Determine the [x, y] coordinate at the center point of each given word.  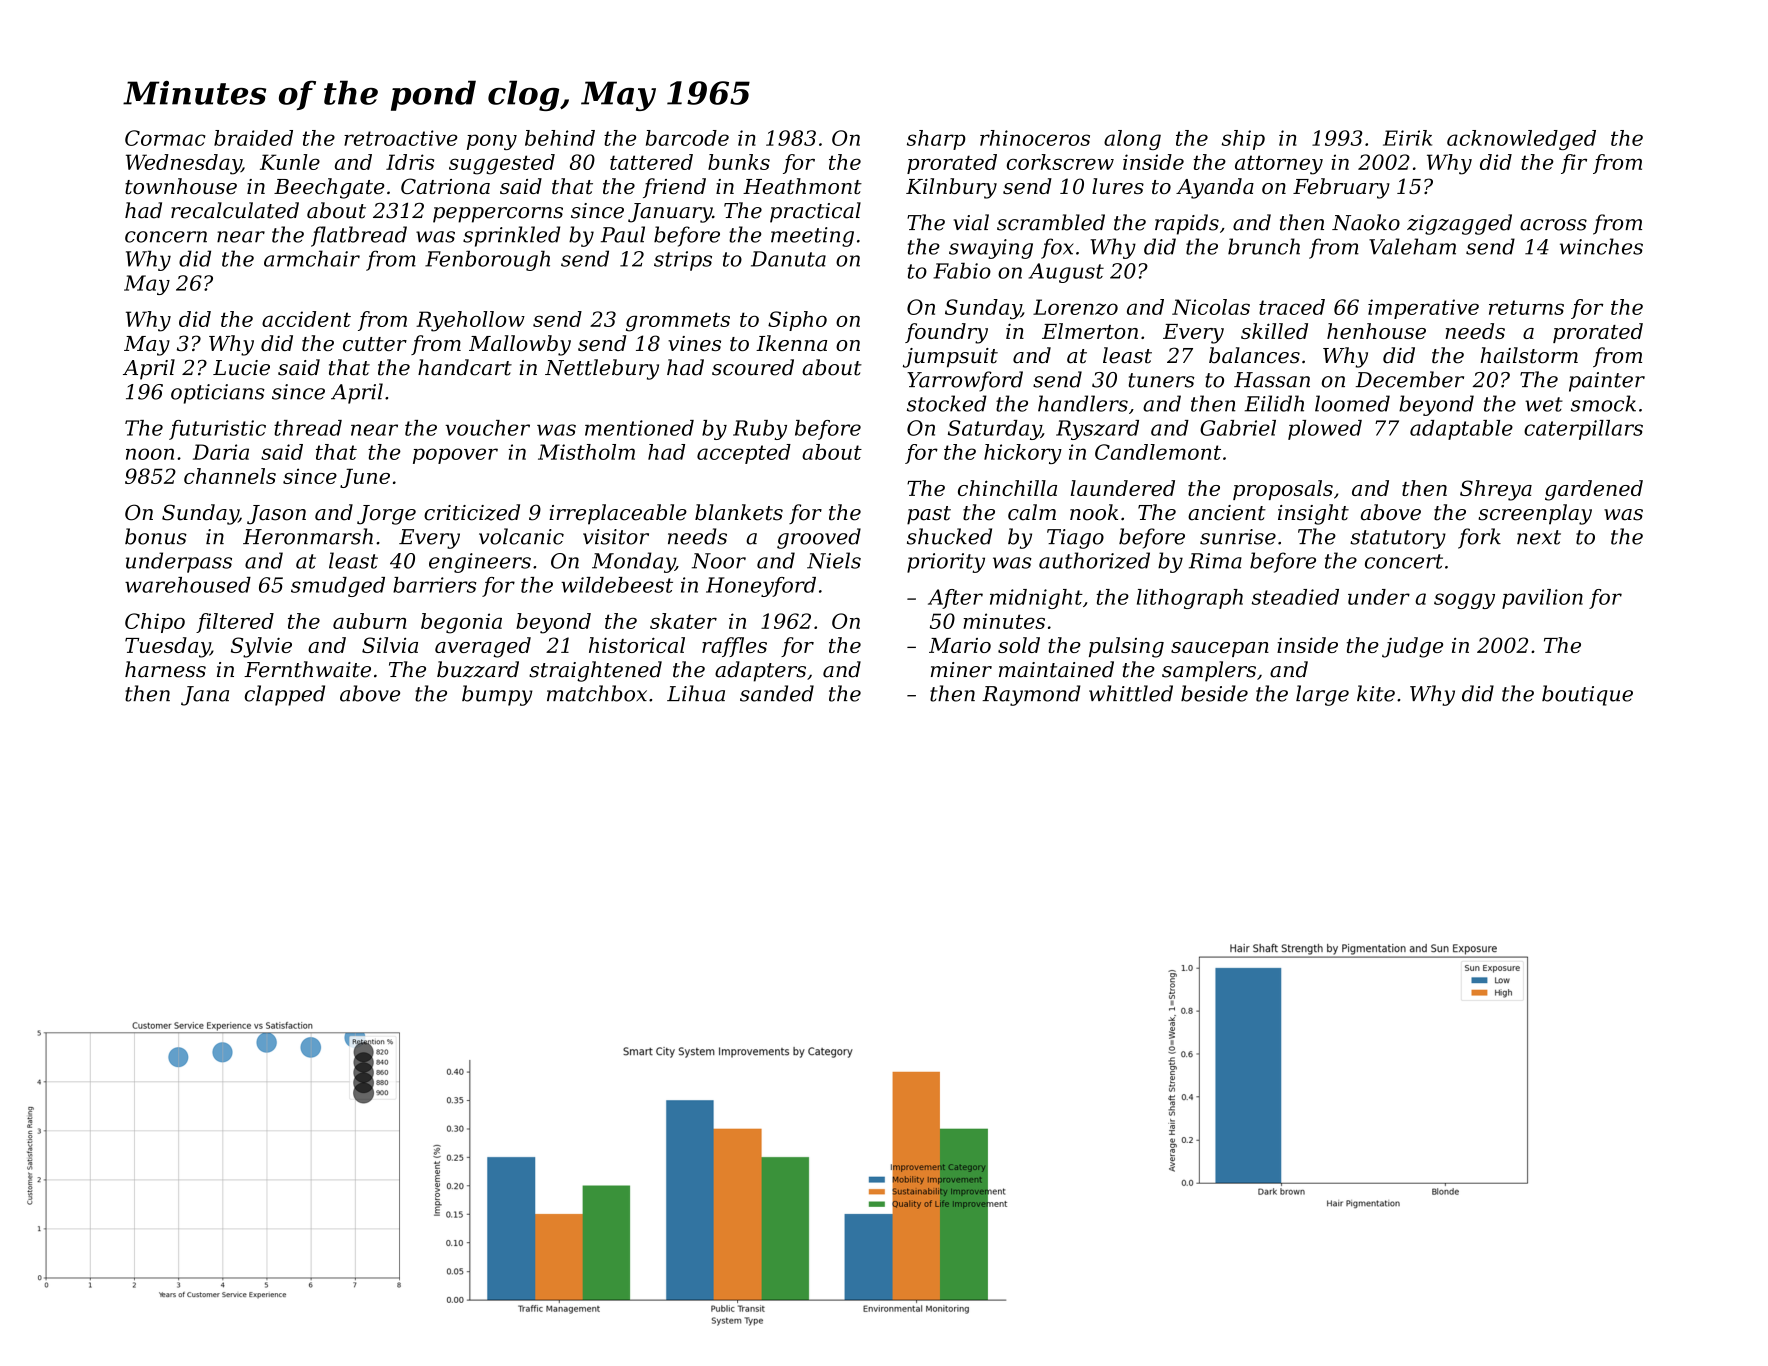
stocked [947, 403]
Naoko [1366, 222]
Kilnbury [951, 188]
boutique [1587, 695]
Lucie [241, 368]
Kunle [290, 162]
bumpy [497, 695]
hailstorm [1529, 355]
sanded [777, 693]
